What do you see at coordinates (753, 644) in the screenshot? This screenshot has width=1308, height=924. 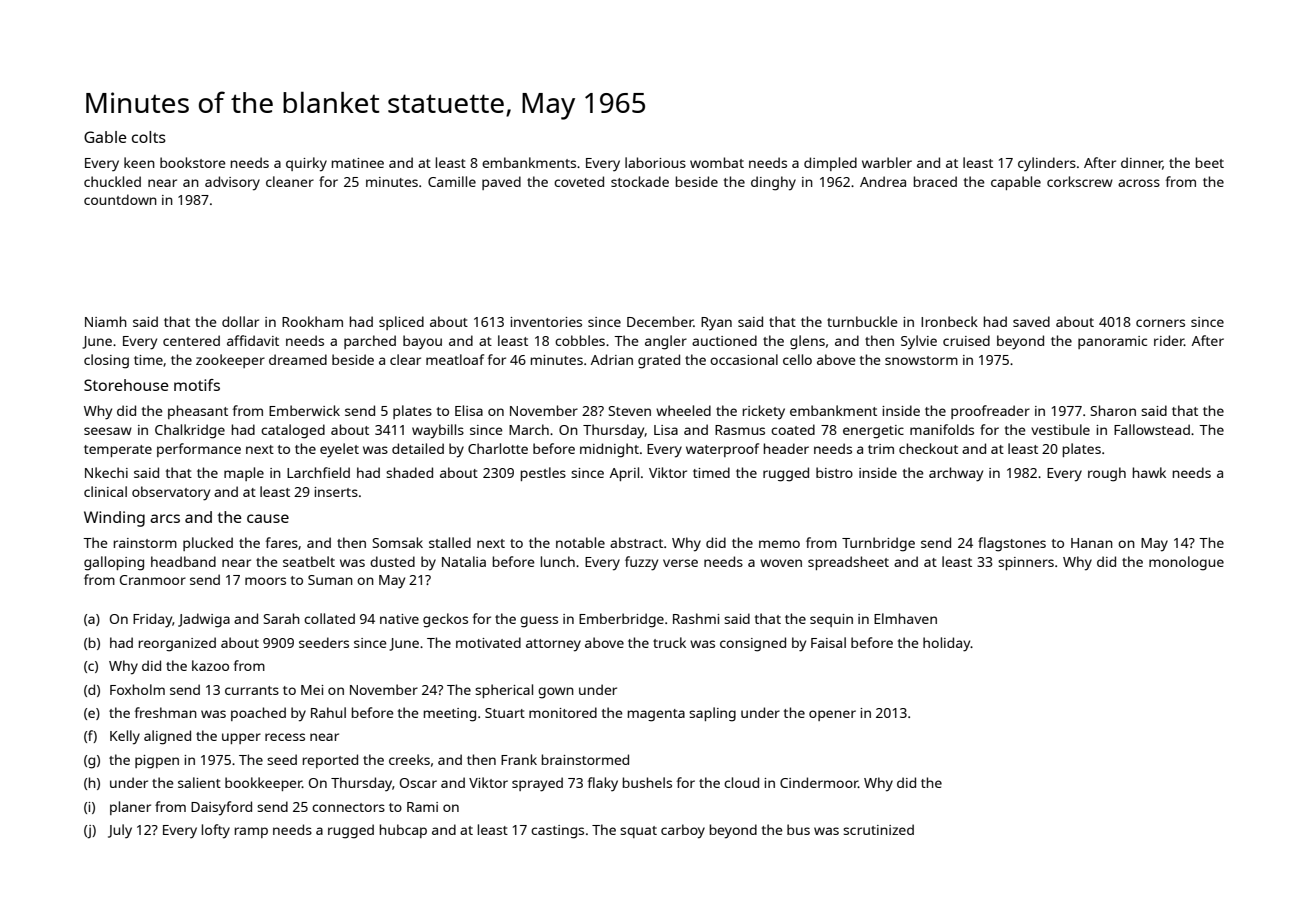 I see `consigned` at bounding box center [753, 644].
